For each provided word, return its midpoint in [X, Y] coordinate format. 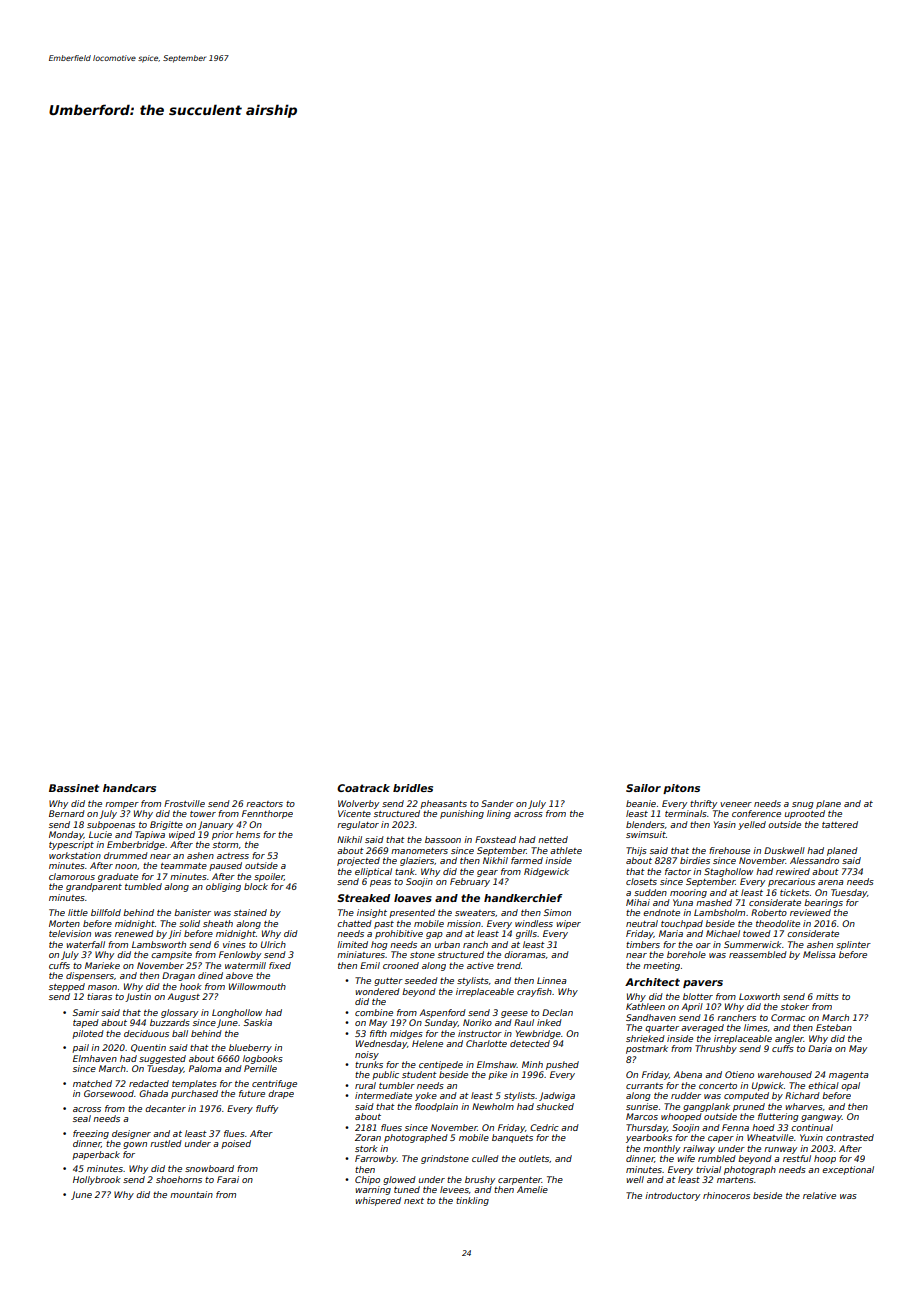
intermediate [383, 1095]
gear [487, 873]
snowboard [209, 1168]
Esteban [834, 1027]
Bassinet [74, 788]
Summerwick [753, 944]
